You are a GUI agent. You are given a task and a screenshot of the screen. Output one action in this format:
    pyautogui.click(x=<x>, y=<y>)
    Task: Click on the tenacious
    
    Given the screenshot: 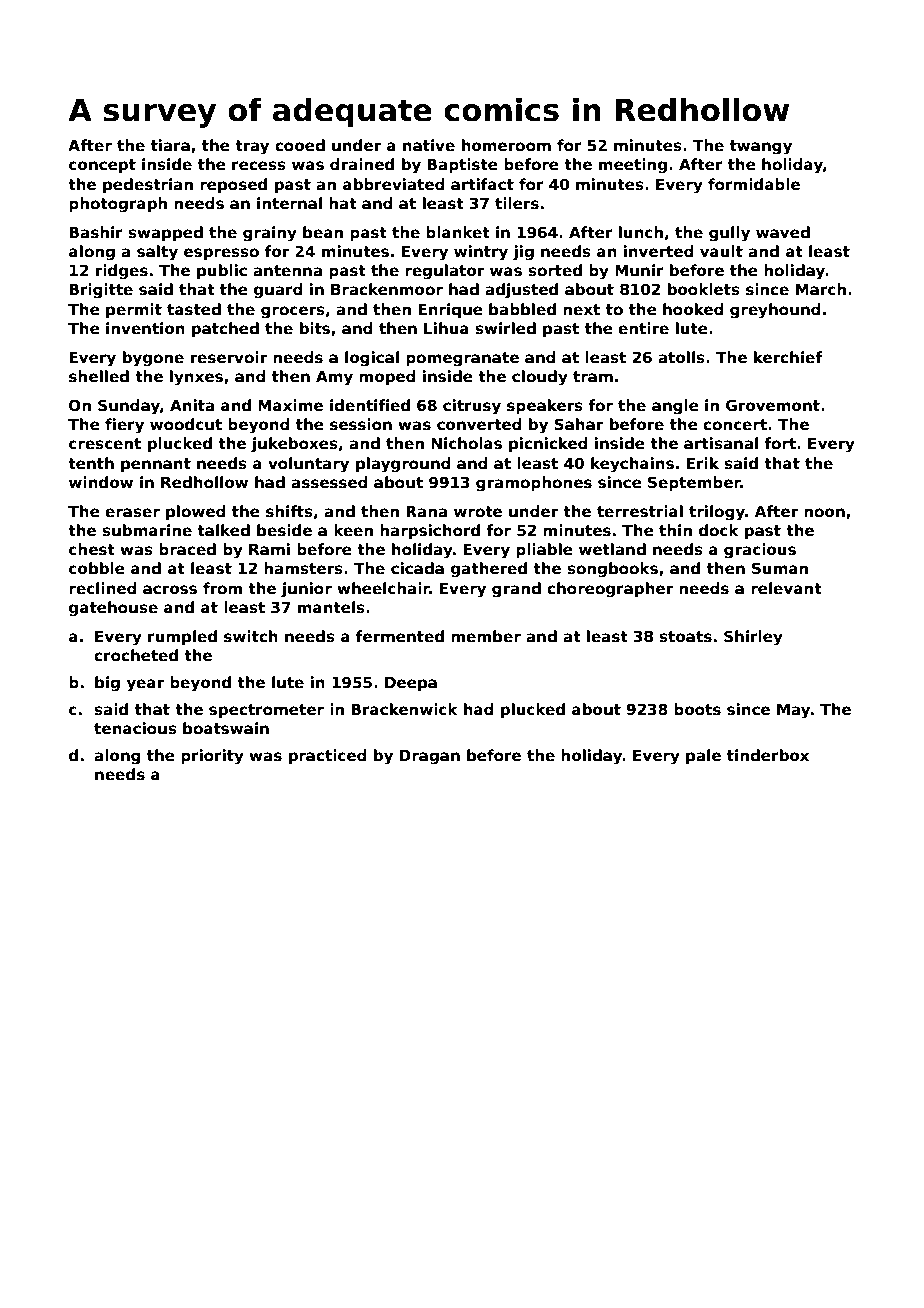 What is the action you would take?
    pyautogui.click(x=135, y=728)
